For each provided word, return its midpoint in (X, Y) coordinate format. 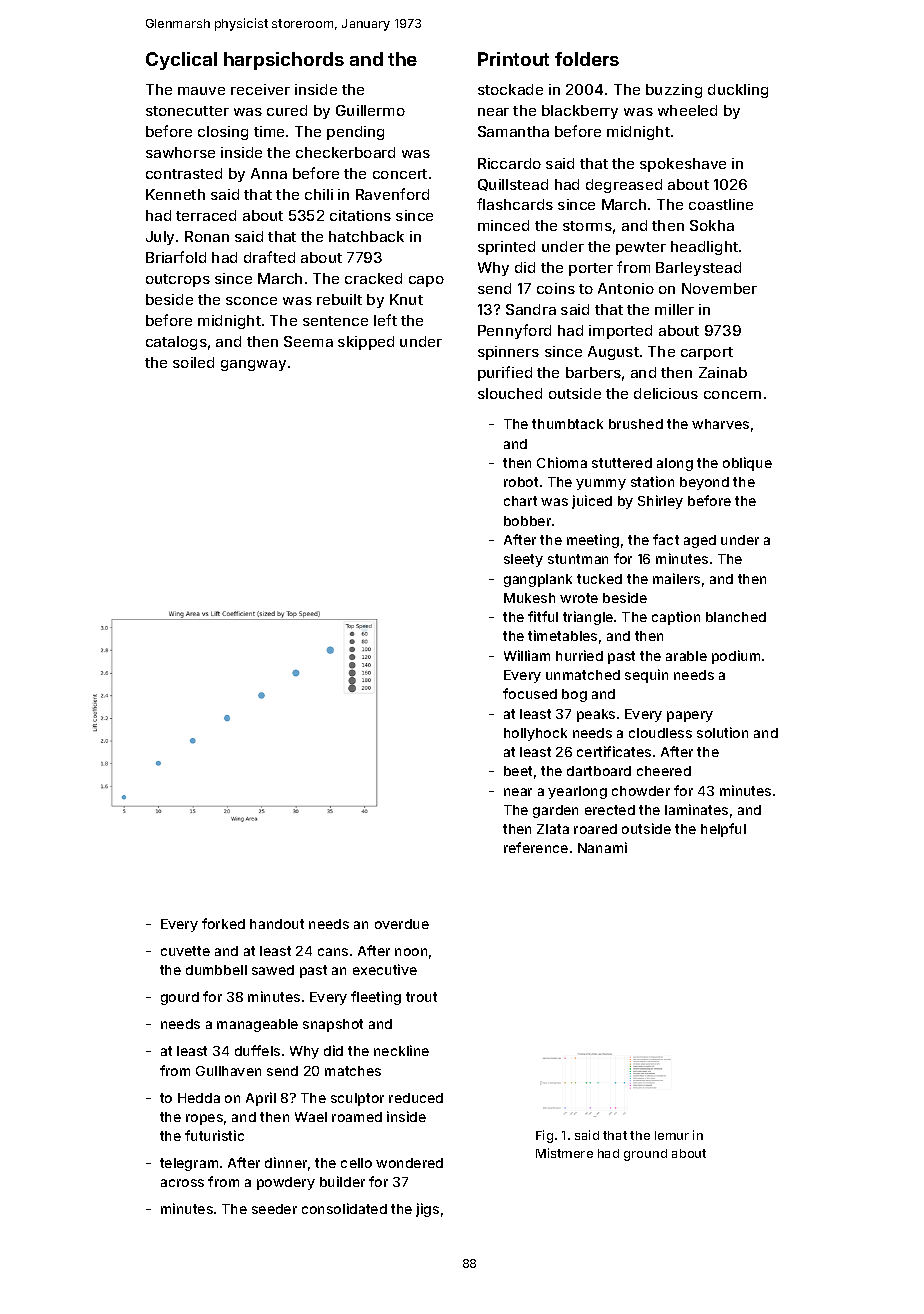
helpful (723, 830)
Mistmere (564, 1153)
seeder (274, 1209)
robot (521, 482)
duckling (738, 91)
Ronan (207, 236)
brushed (636, 424)
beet (518, 771)
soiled (193, 362)
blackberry (580, 112)
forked (223, 923)
